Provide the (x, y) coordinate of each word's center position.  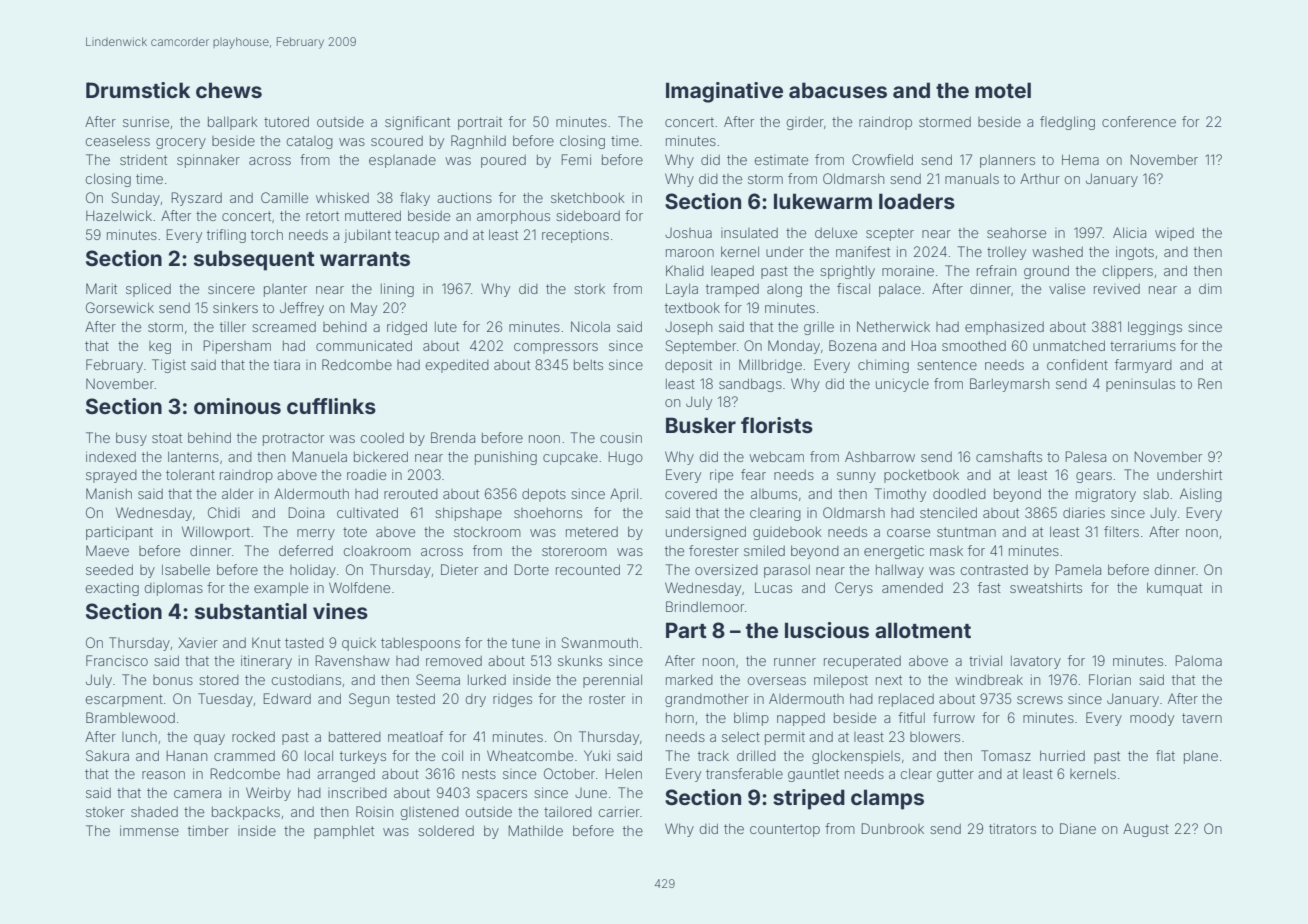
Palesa (1085, 456)
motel (1003, 90)
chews (229, 90)
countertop (785, 830)
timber (208, 830)
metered (592, 532)
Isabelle (186, 569)
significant (417, 123)
